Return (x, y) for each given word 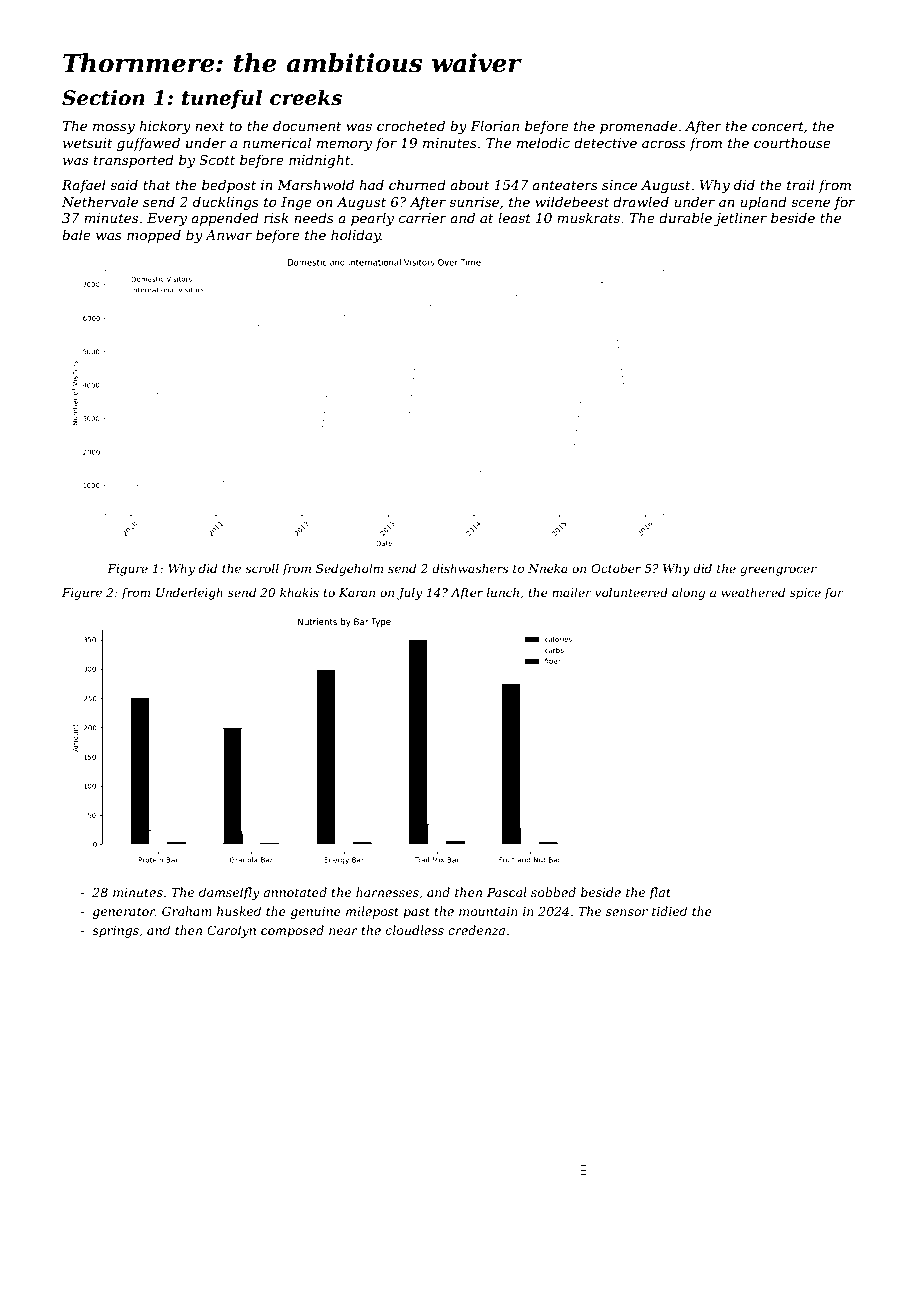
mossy (114, 129)
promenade (638, 127)
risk (276, 217)
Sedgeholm (349, 570)
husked (239, 911)
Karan (357, 592)
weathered (753, 592)
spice (805, 594)
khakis (299, 592)
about (470, 184)
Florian (494, 125)
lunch (503, 592)
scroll (262, 568)
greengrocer (778, 571)
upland (763, 203)
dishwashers (470, 568)
